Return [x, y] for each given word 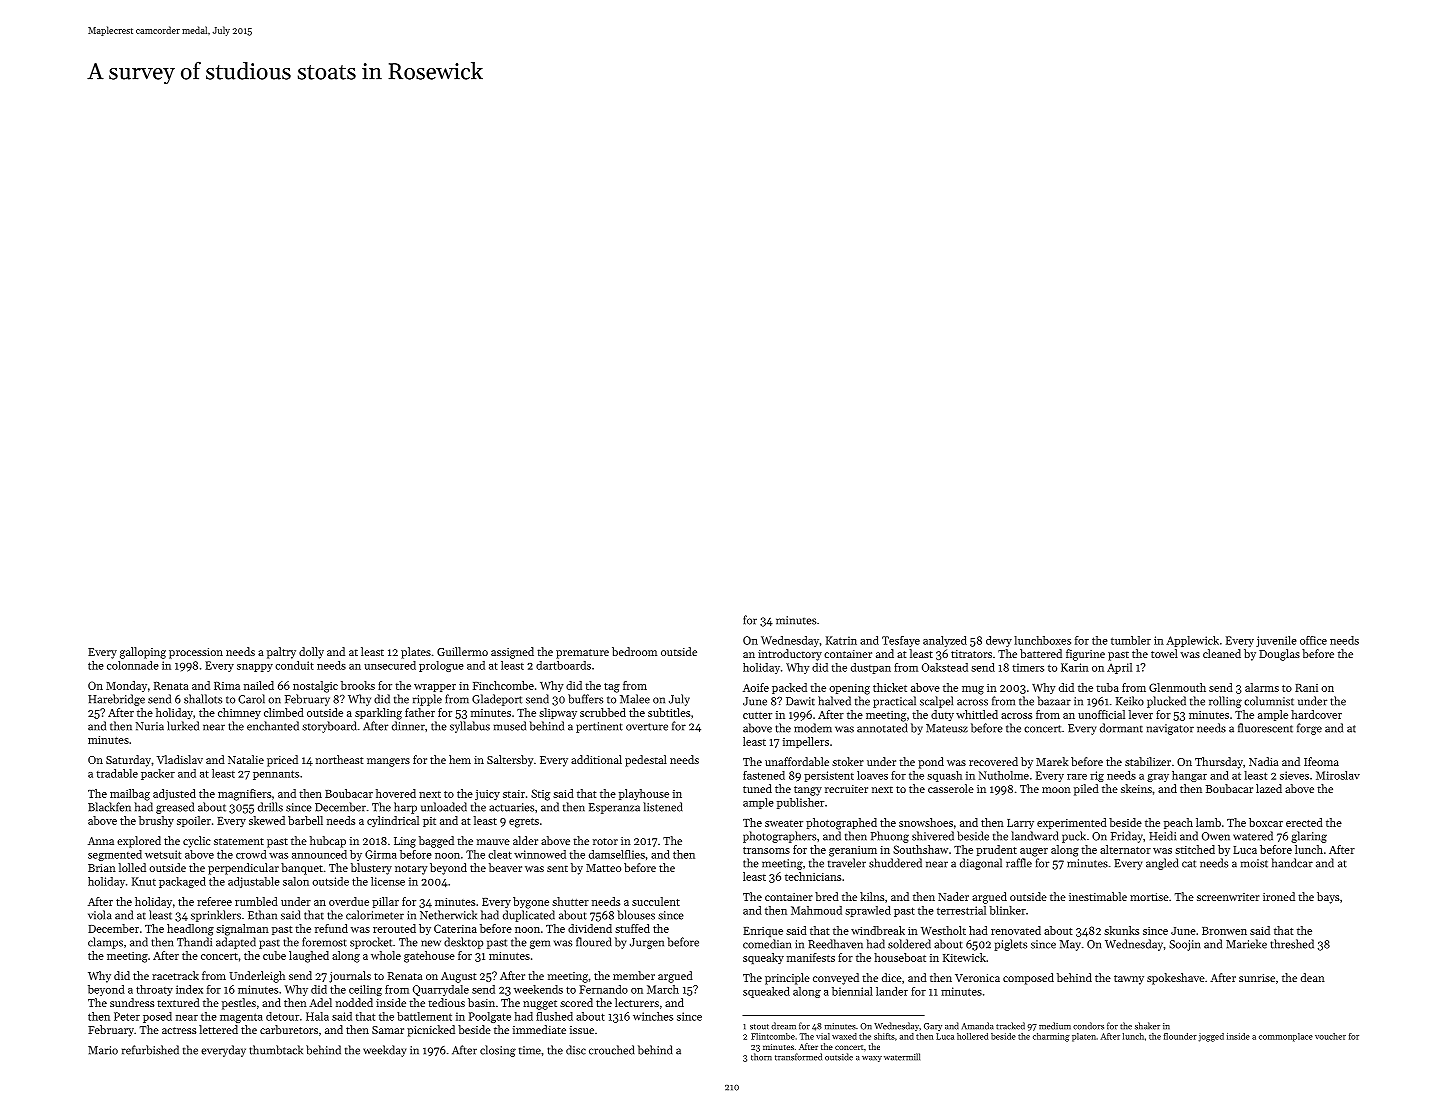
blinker [1008, 910]
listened [663, 807]
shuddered [895, 863]
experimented [1072, 823]
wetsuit [163, 854]
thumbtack [276, 1050]
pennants [276, 775]
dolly [311, 653]
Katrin [841, 640]
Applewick [1192, 641]
